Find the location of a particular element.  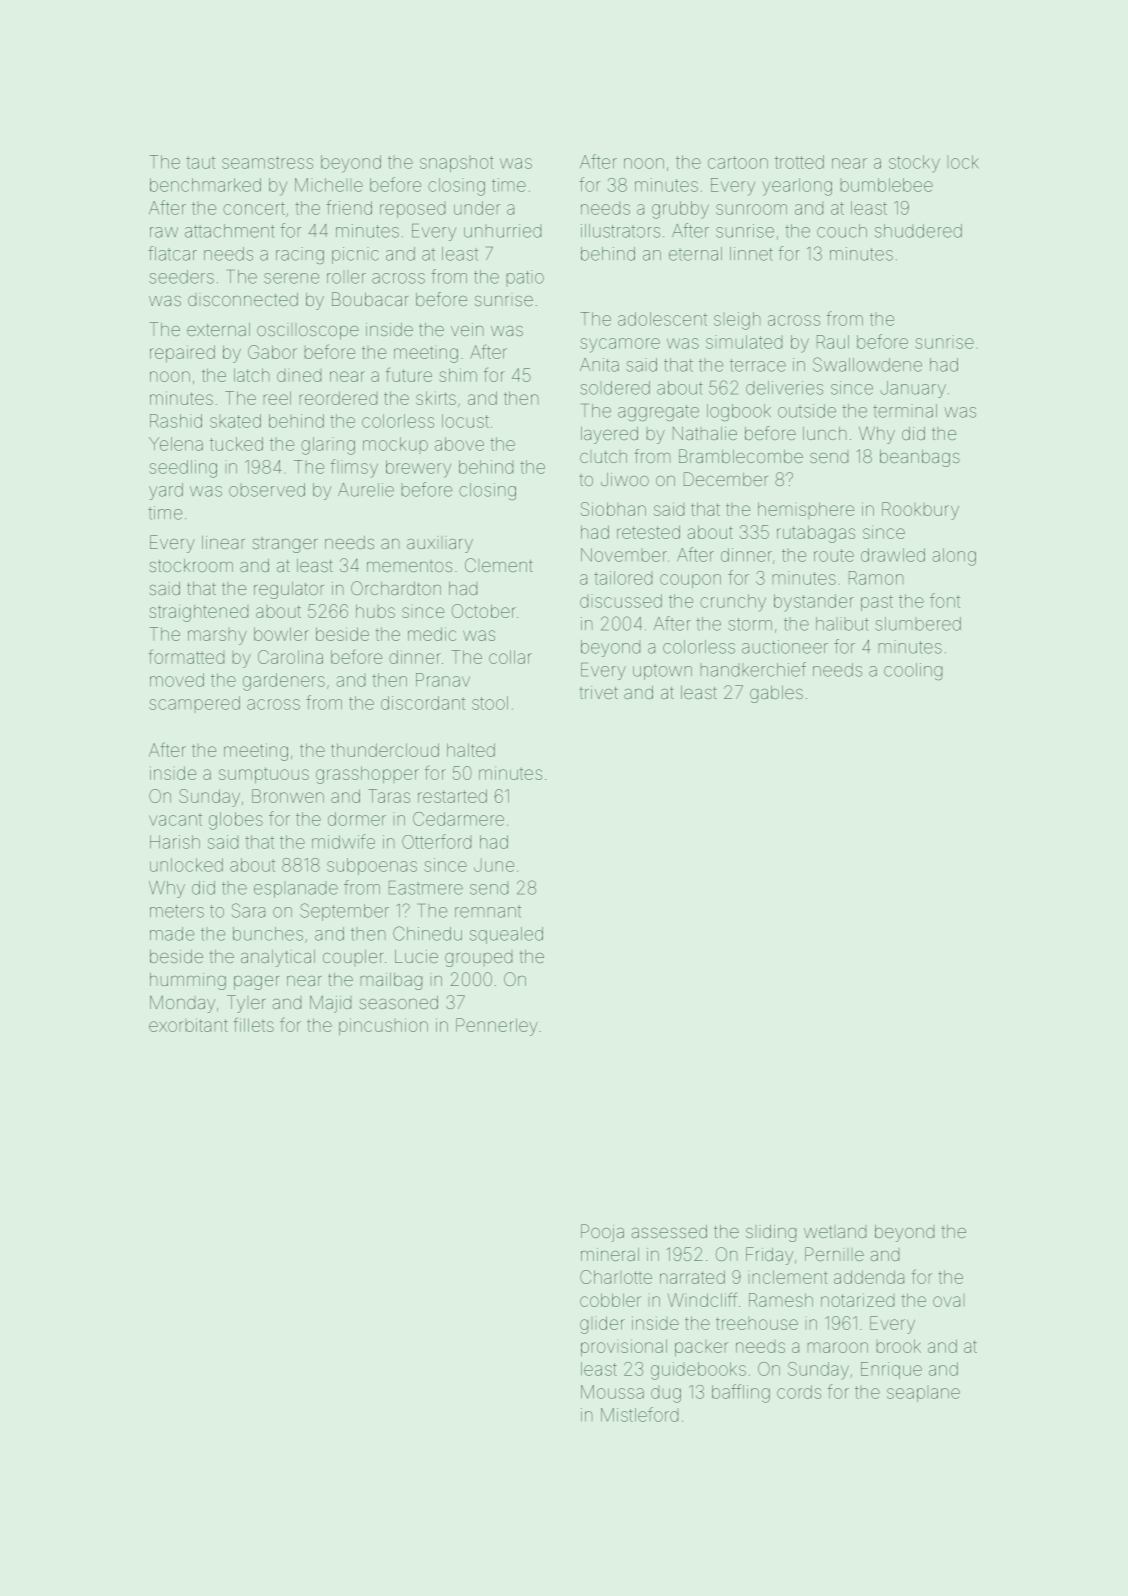

cooling is located at coordinates (913, 671).
